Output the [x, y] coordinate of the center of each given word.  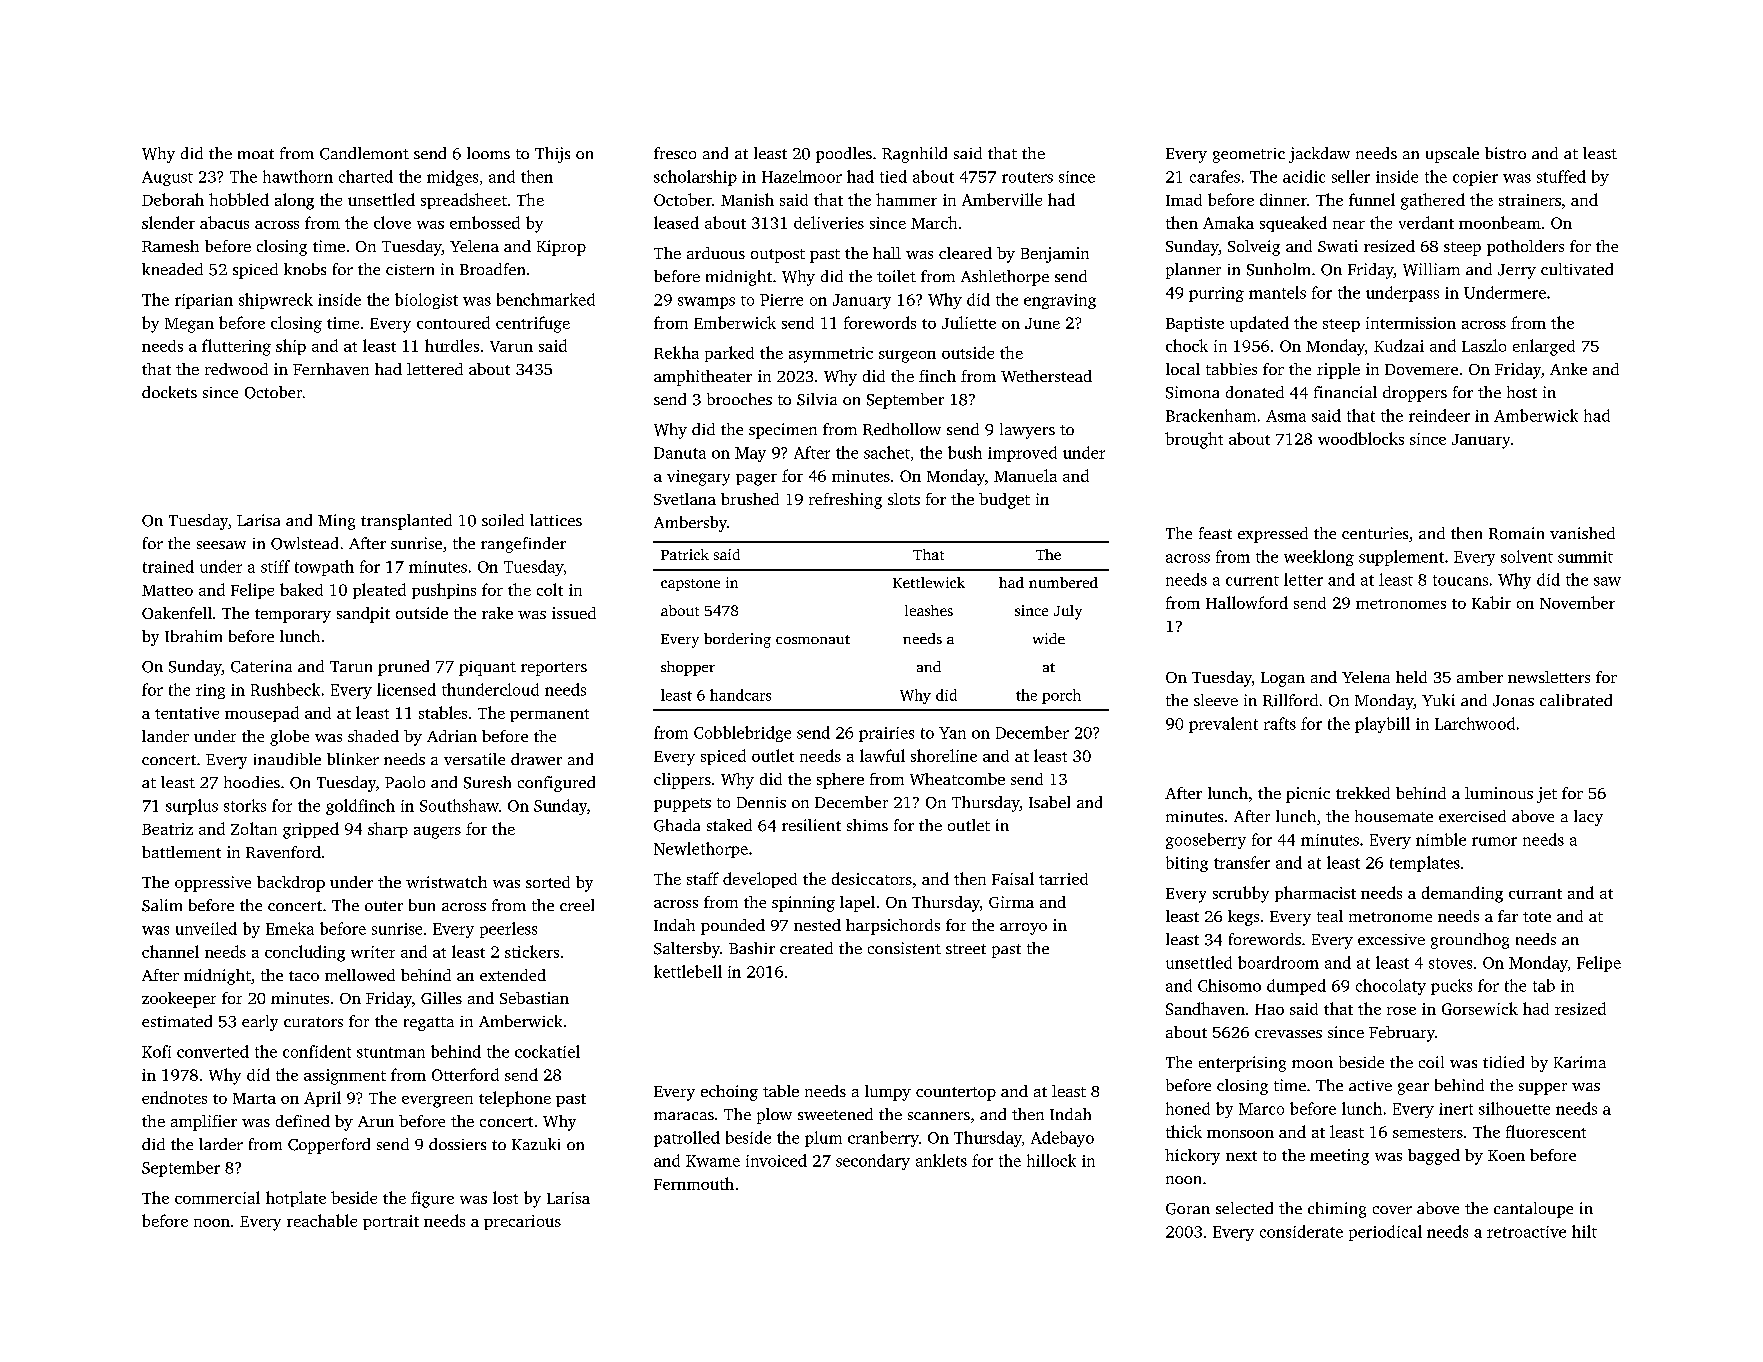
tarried [1063, 879]
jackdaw [1319, 155]
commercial [217, 1197]
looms [488, 153]
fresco [675, 153]
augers [437, 832]
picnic [1308, 795]
